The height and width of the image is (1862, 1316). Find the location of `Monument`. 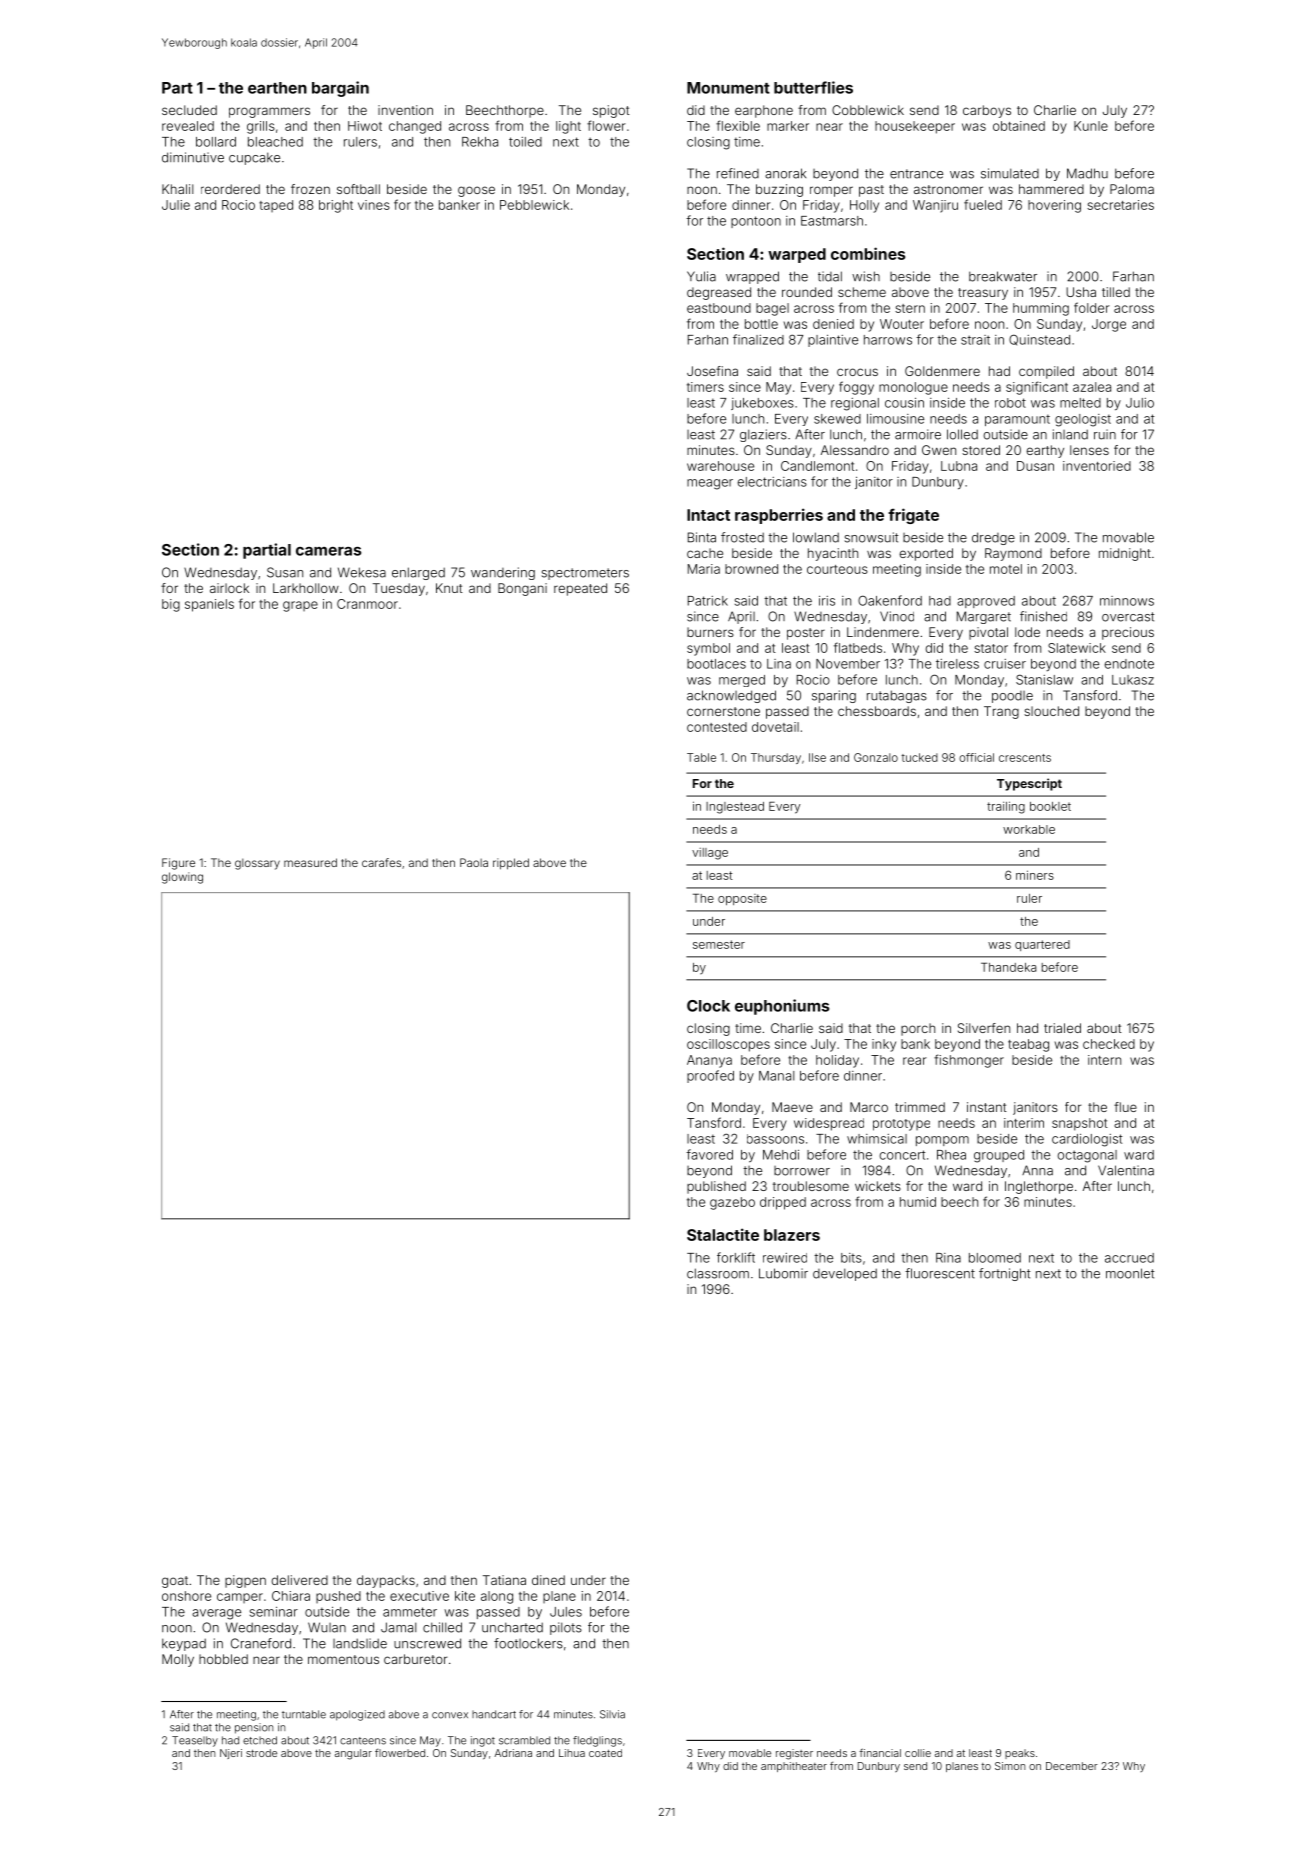

Monument is located at coordinates (728, 88).
